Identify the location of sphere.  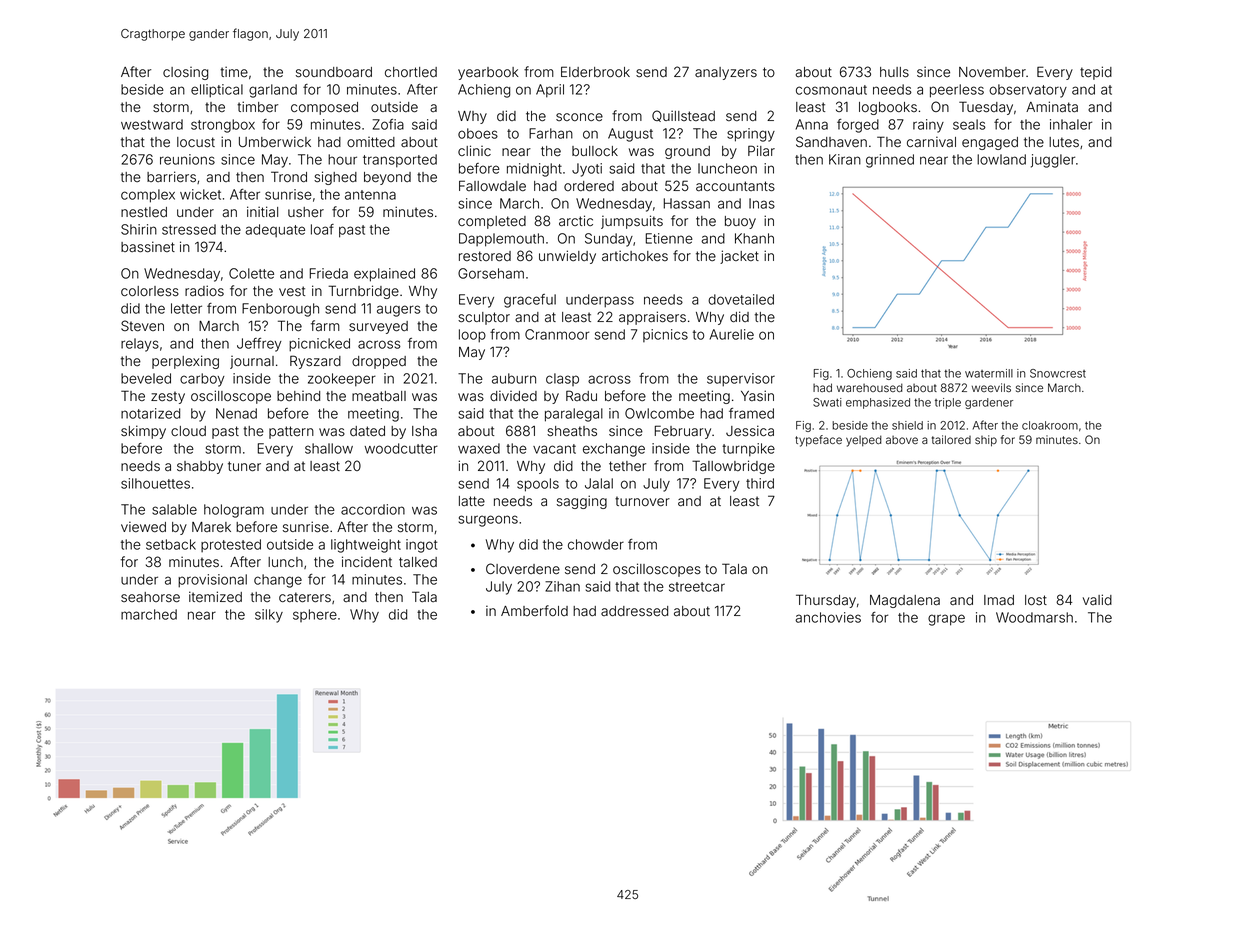
(315, 615).
